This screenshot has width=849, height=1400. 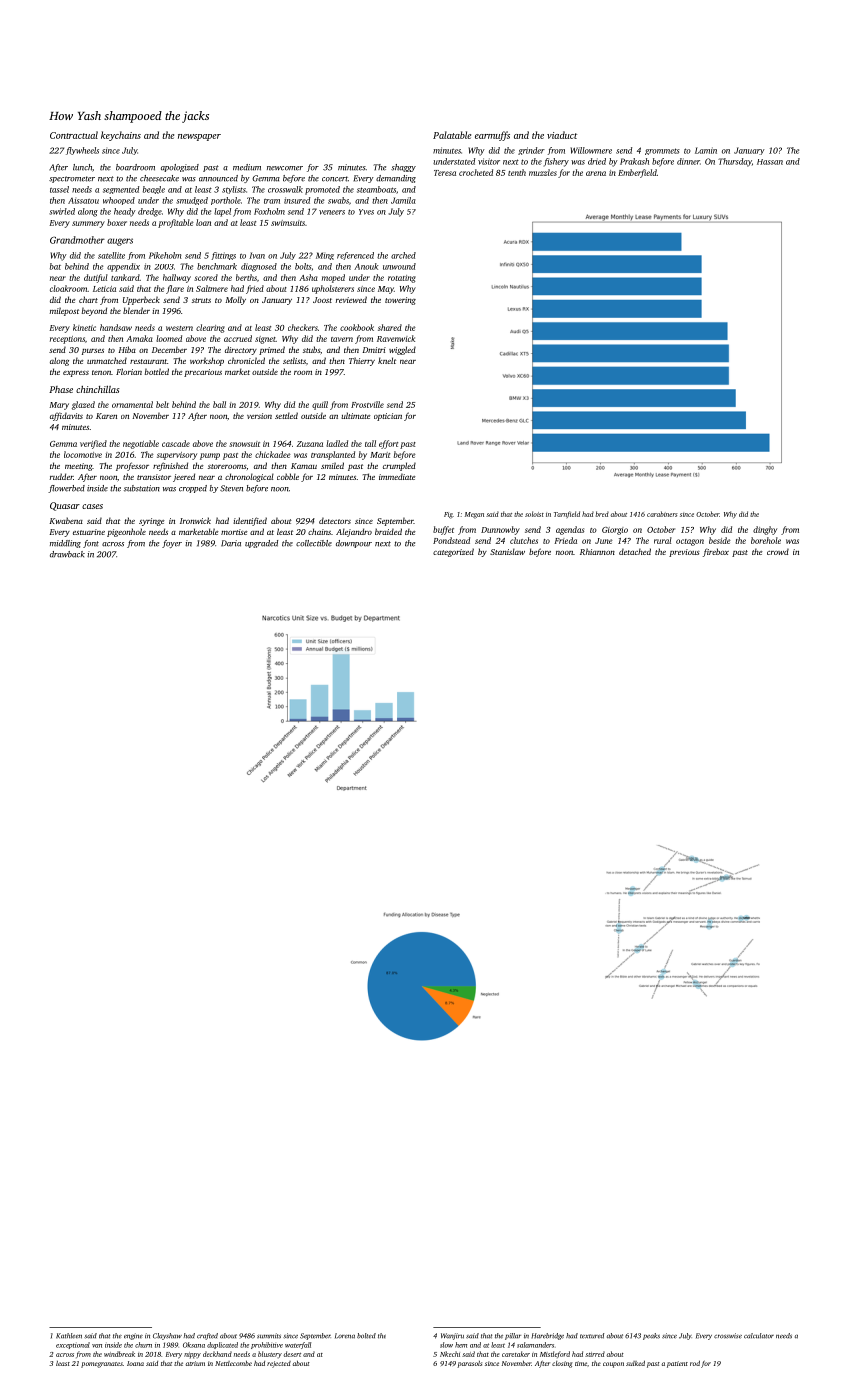 What do you see at coordinates (233, 1363) in the screenshot?
I see `Nettlecombe` at bounding box center [233, 1363].
